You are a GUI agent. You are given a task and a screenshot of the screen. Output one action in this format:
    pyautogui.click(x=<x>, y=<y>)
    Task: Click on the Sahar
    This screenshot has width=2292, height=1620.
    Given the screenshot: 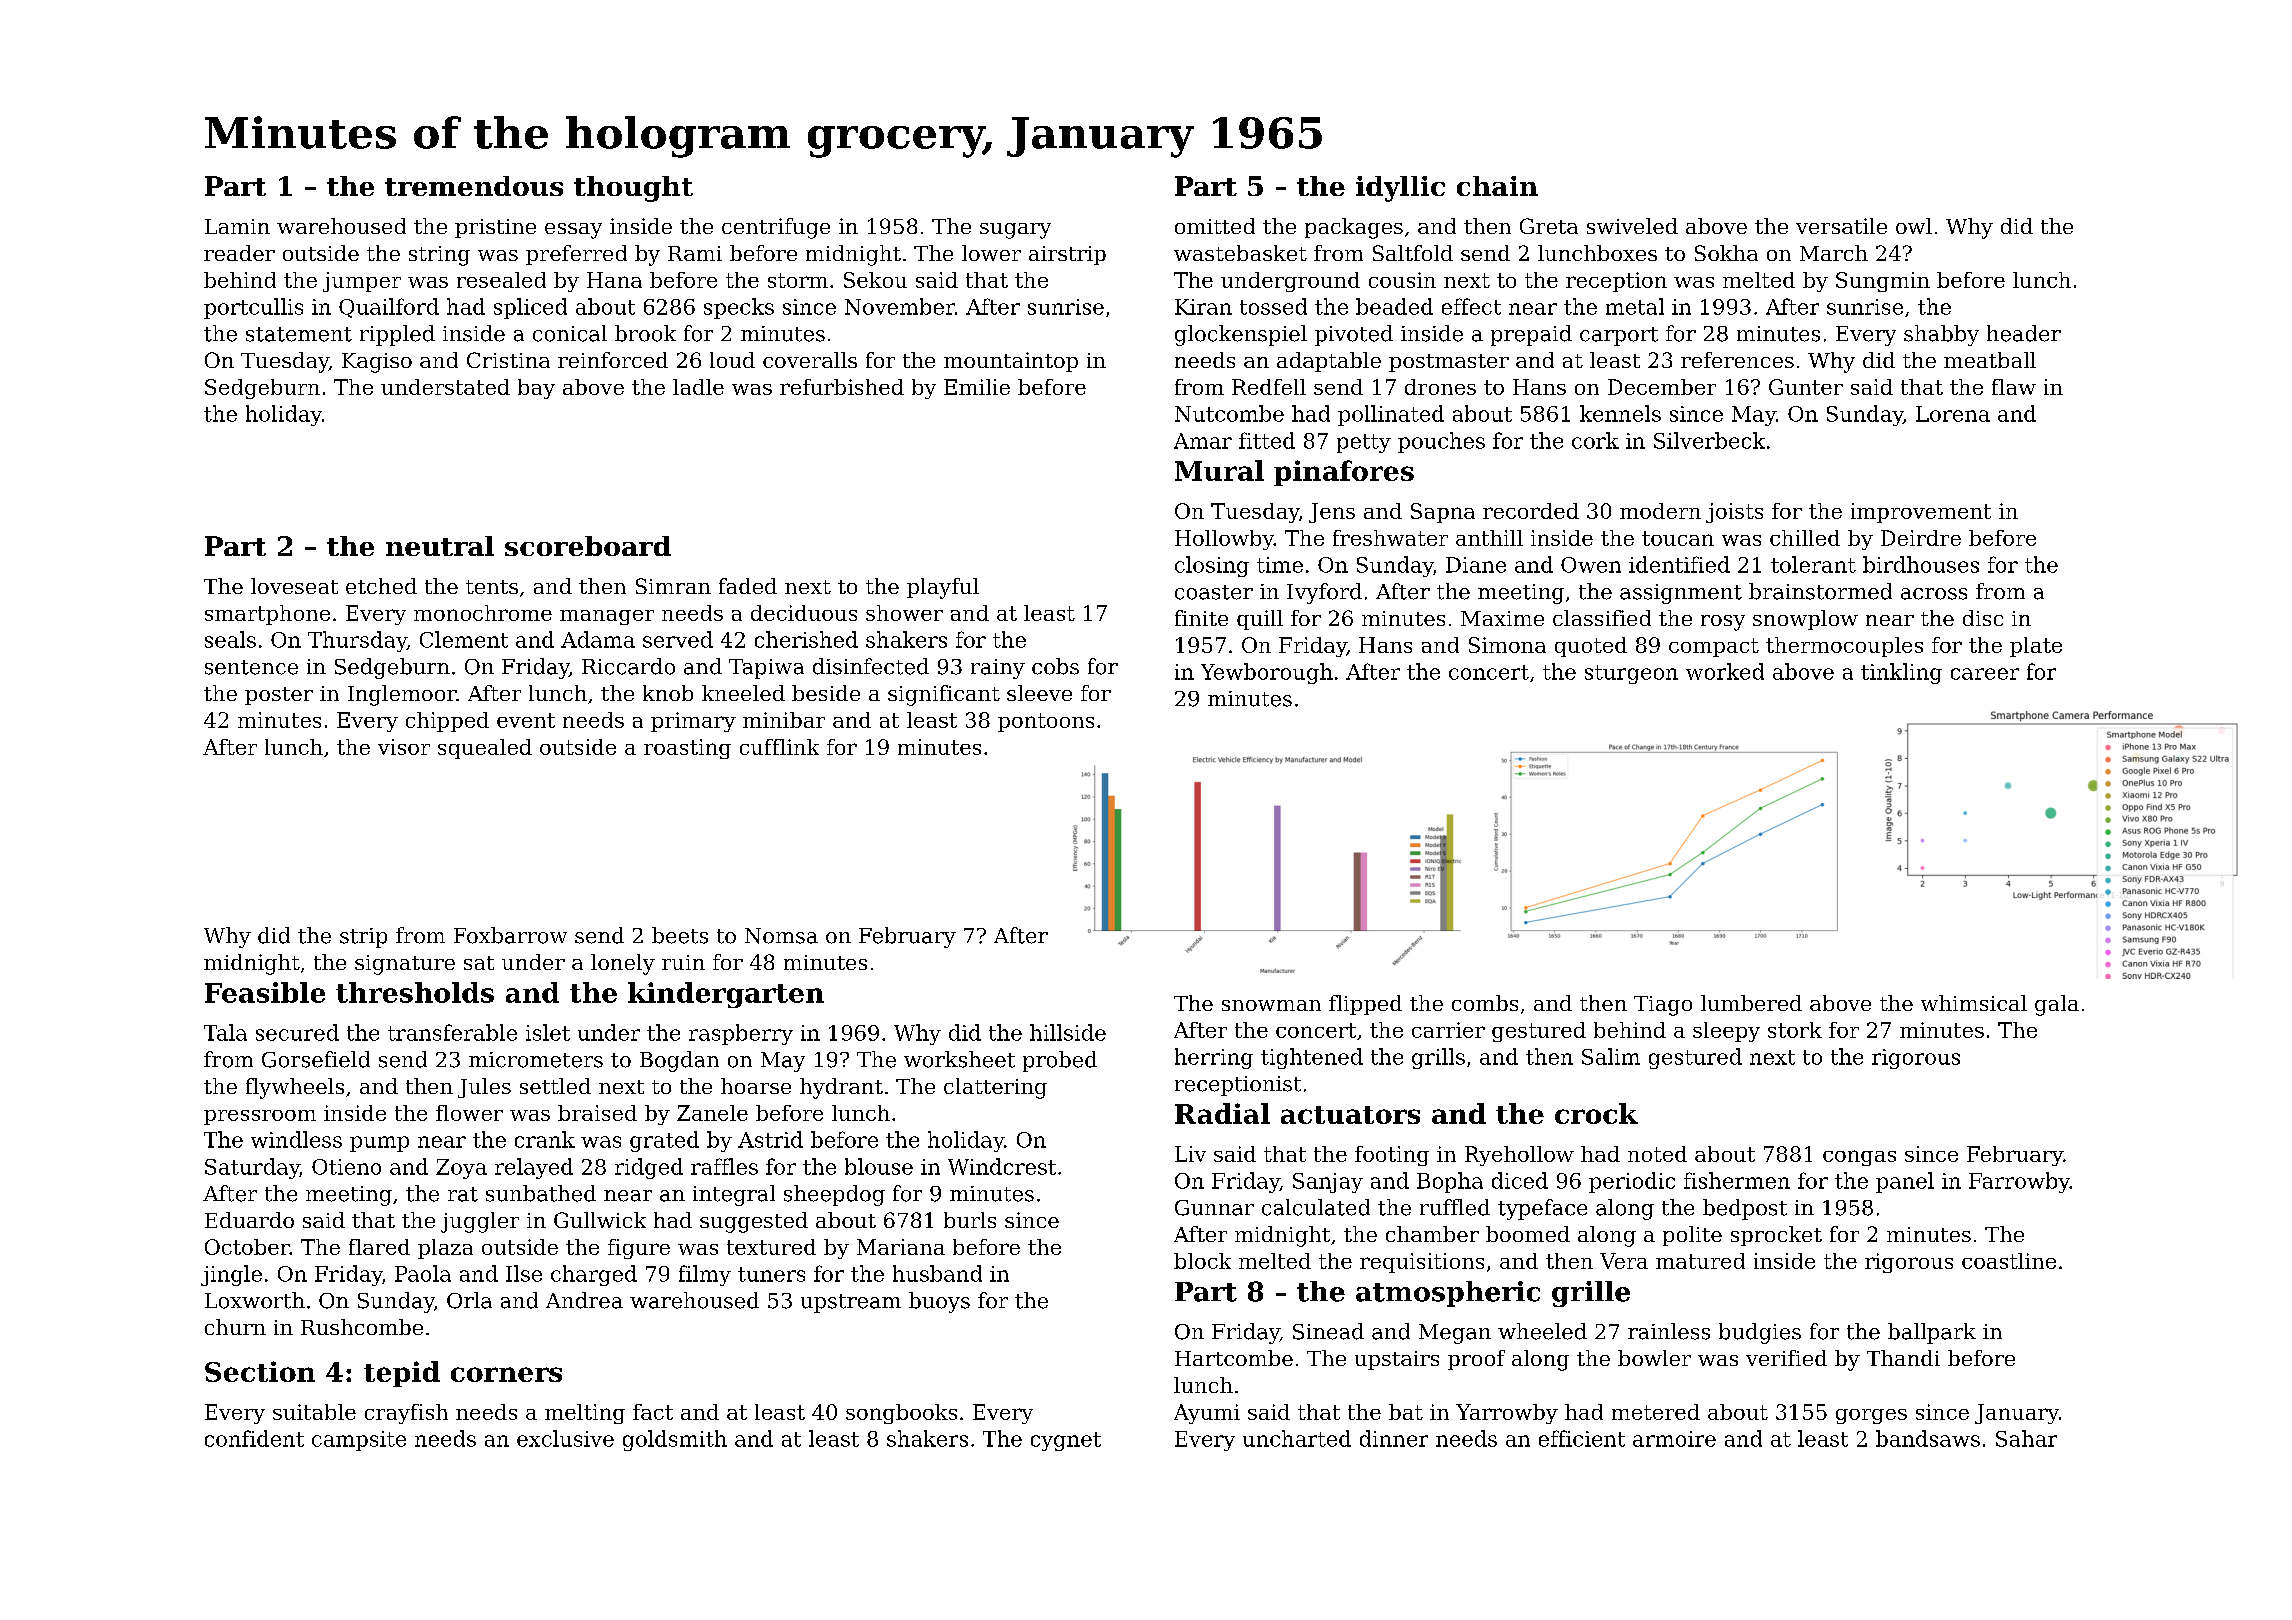 What is the action you would take?
    pyautogui.click(x=2026, y=1438)
